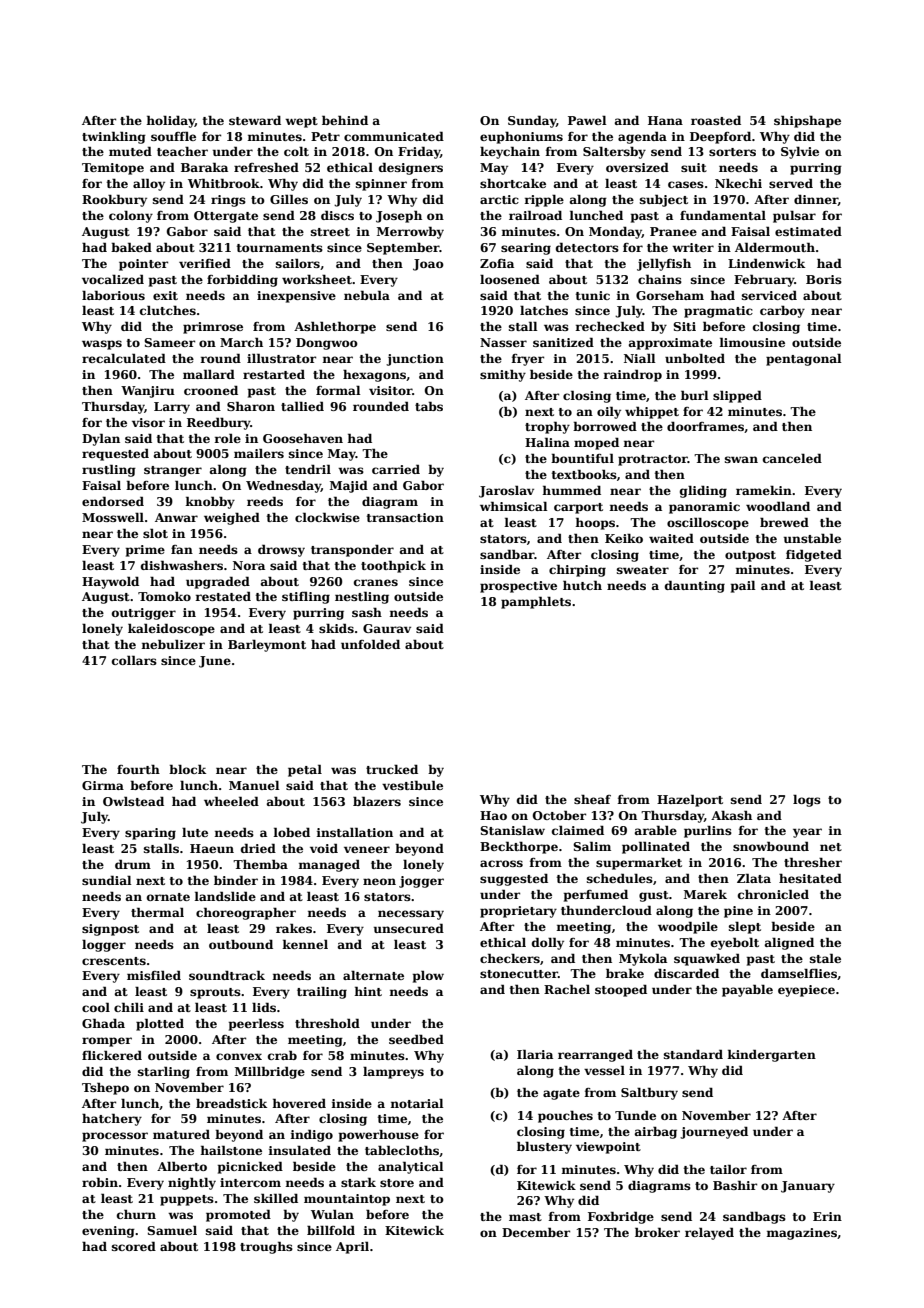 This image has width=924, height=1308. I want to click on thresher, so click(813, 862).
